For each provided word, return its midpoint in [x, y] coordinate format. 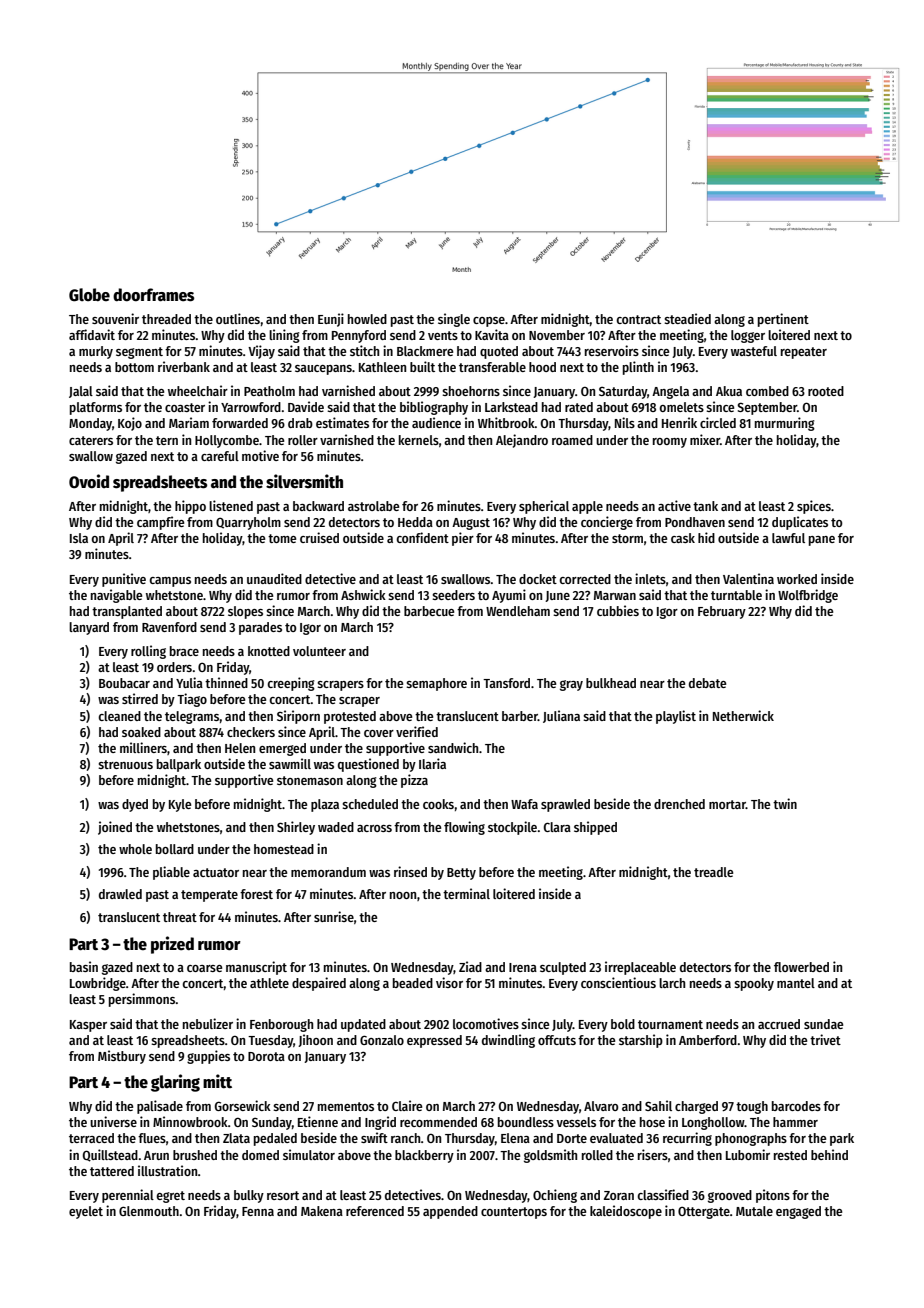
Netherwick [743, 715]
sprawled [565, 805]
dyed [135, 805]
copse [489, 322]
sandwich [453, 747]
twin [785, 803]
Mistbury [122, 1057]
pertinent [783, 320]
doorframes [153, 295]
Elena [515, 1138]
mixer [705, 439]
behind [829, 1154]
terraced [91, 1138]
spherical [544, 507]
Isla [79, 538]
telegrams [192, 717]
